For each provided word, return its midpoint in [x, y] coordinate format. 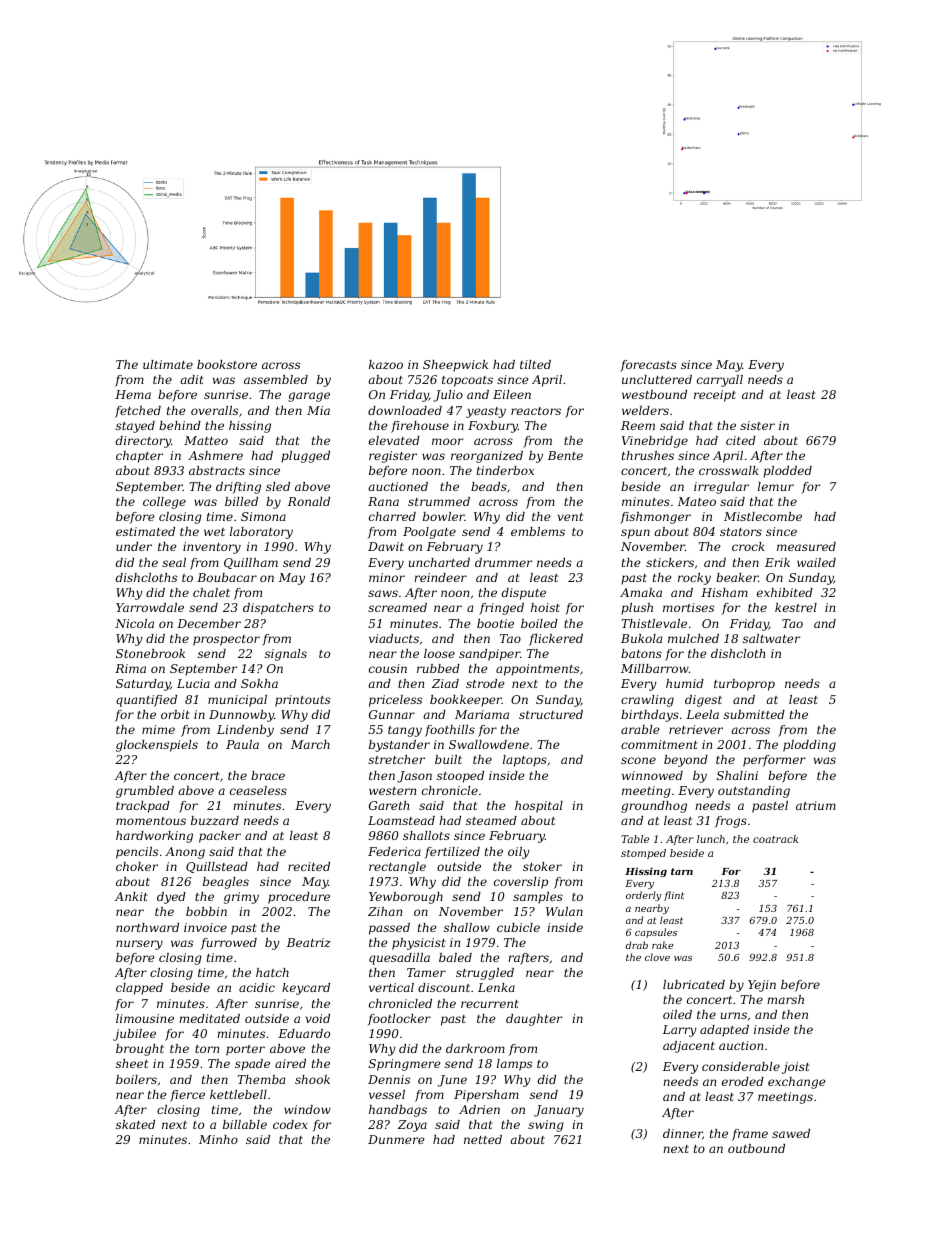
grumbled [145, 792]
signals [286, 655]
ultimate [168, 364]
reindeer [440, 577]
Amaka [641, 592]
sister [757, 425]
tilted [535, 364]
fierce [187, 1096]
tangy [405, 731]
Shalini [737, 775]
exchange [797, 1083]
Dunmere [396, 1139]
